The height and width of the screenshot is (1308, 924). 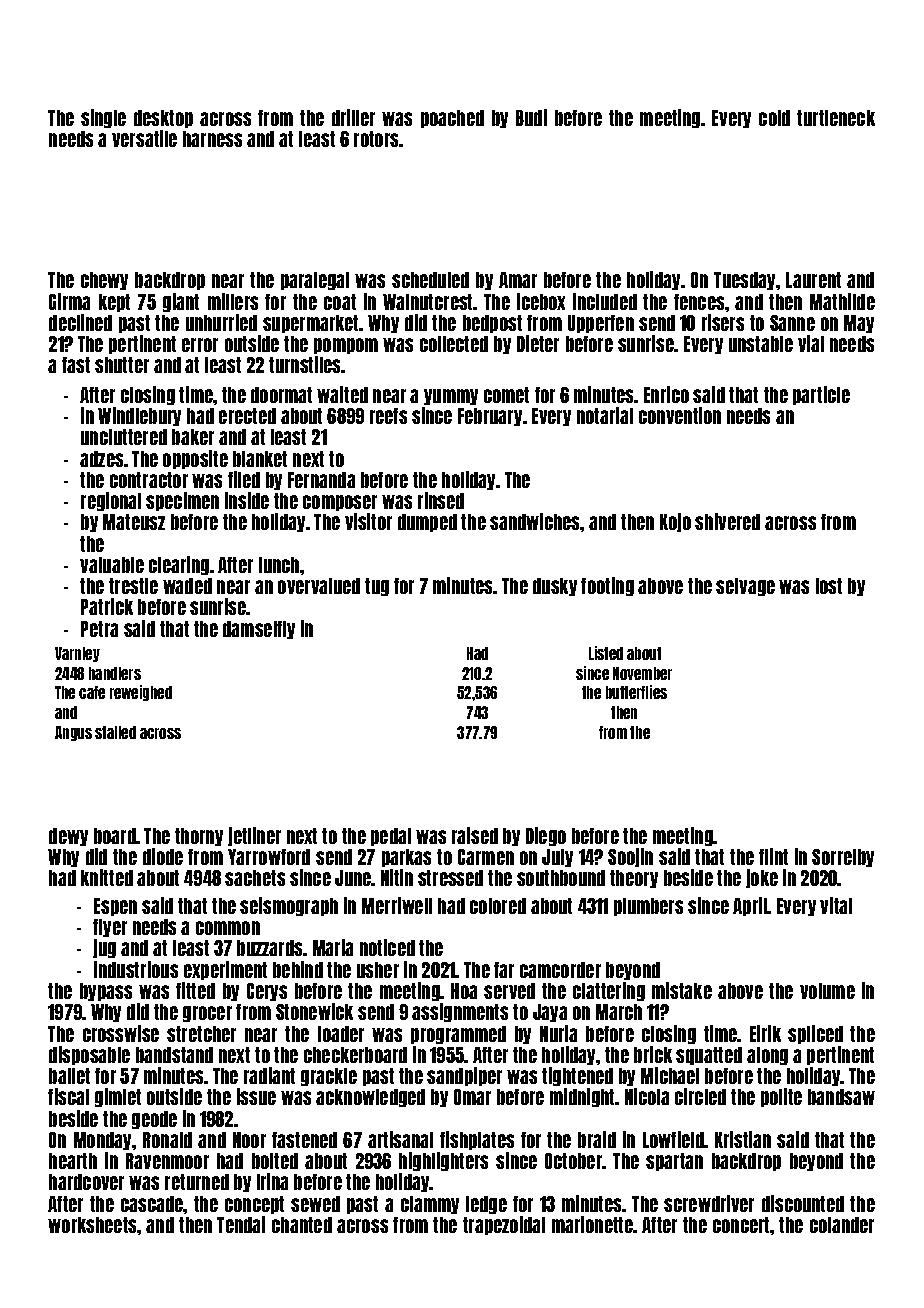 What do you see at coordinates (93, 1225) in the screenshot?
I see `worksheets` at bounding box center [93, 1225].
